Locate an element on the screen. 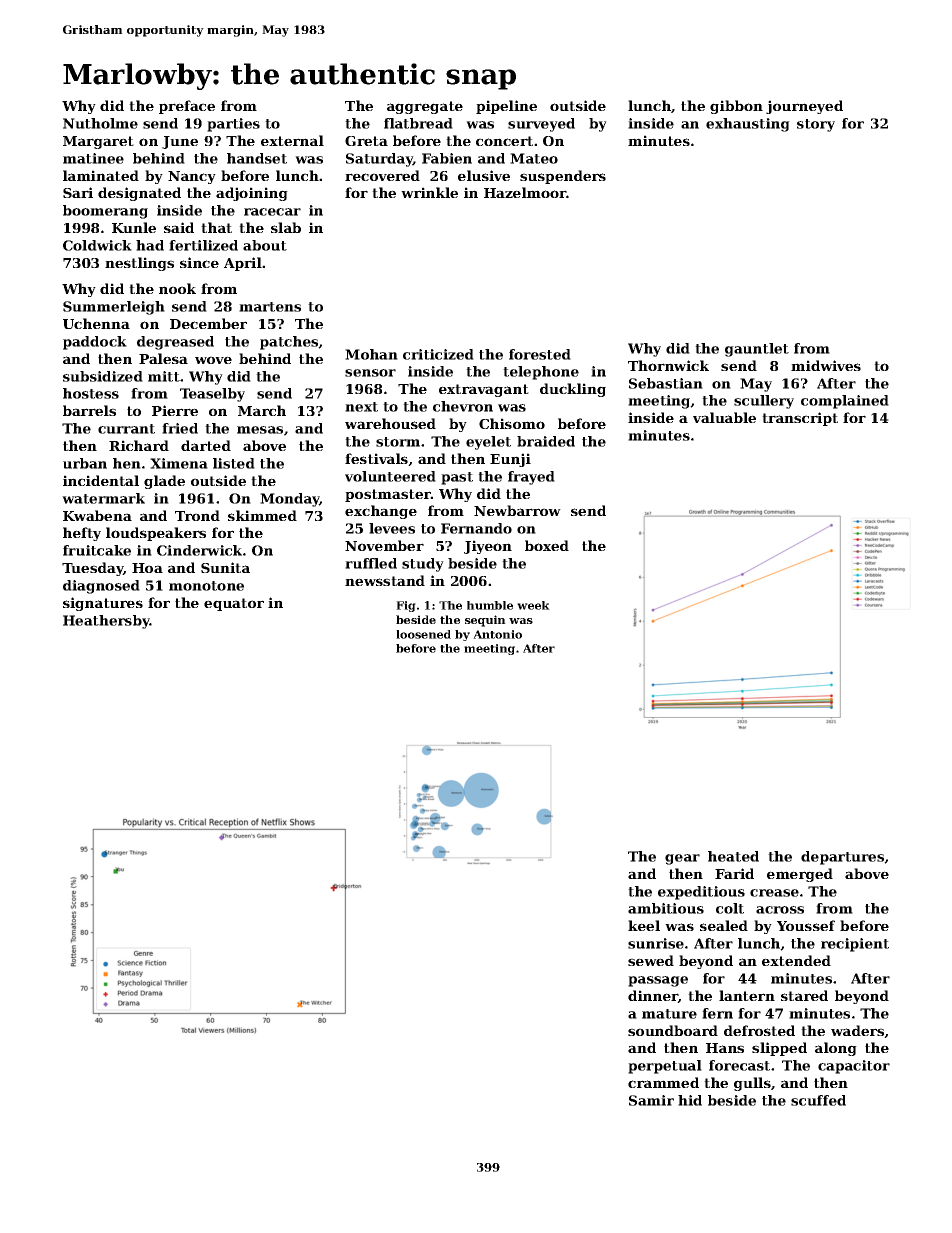  Heathersby is located at coordinates (106, 622).
